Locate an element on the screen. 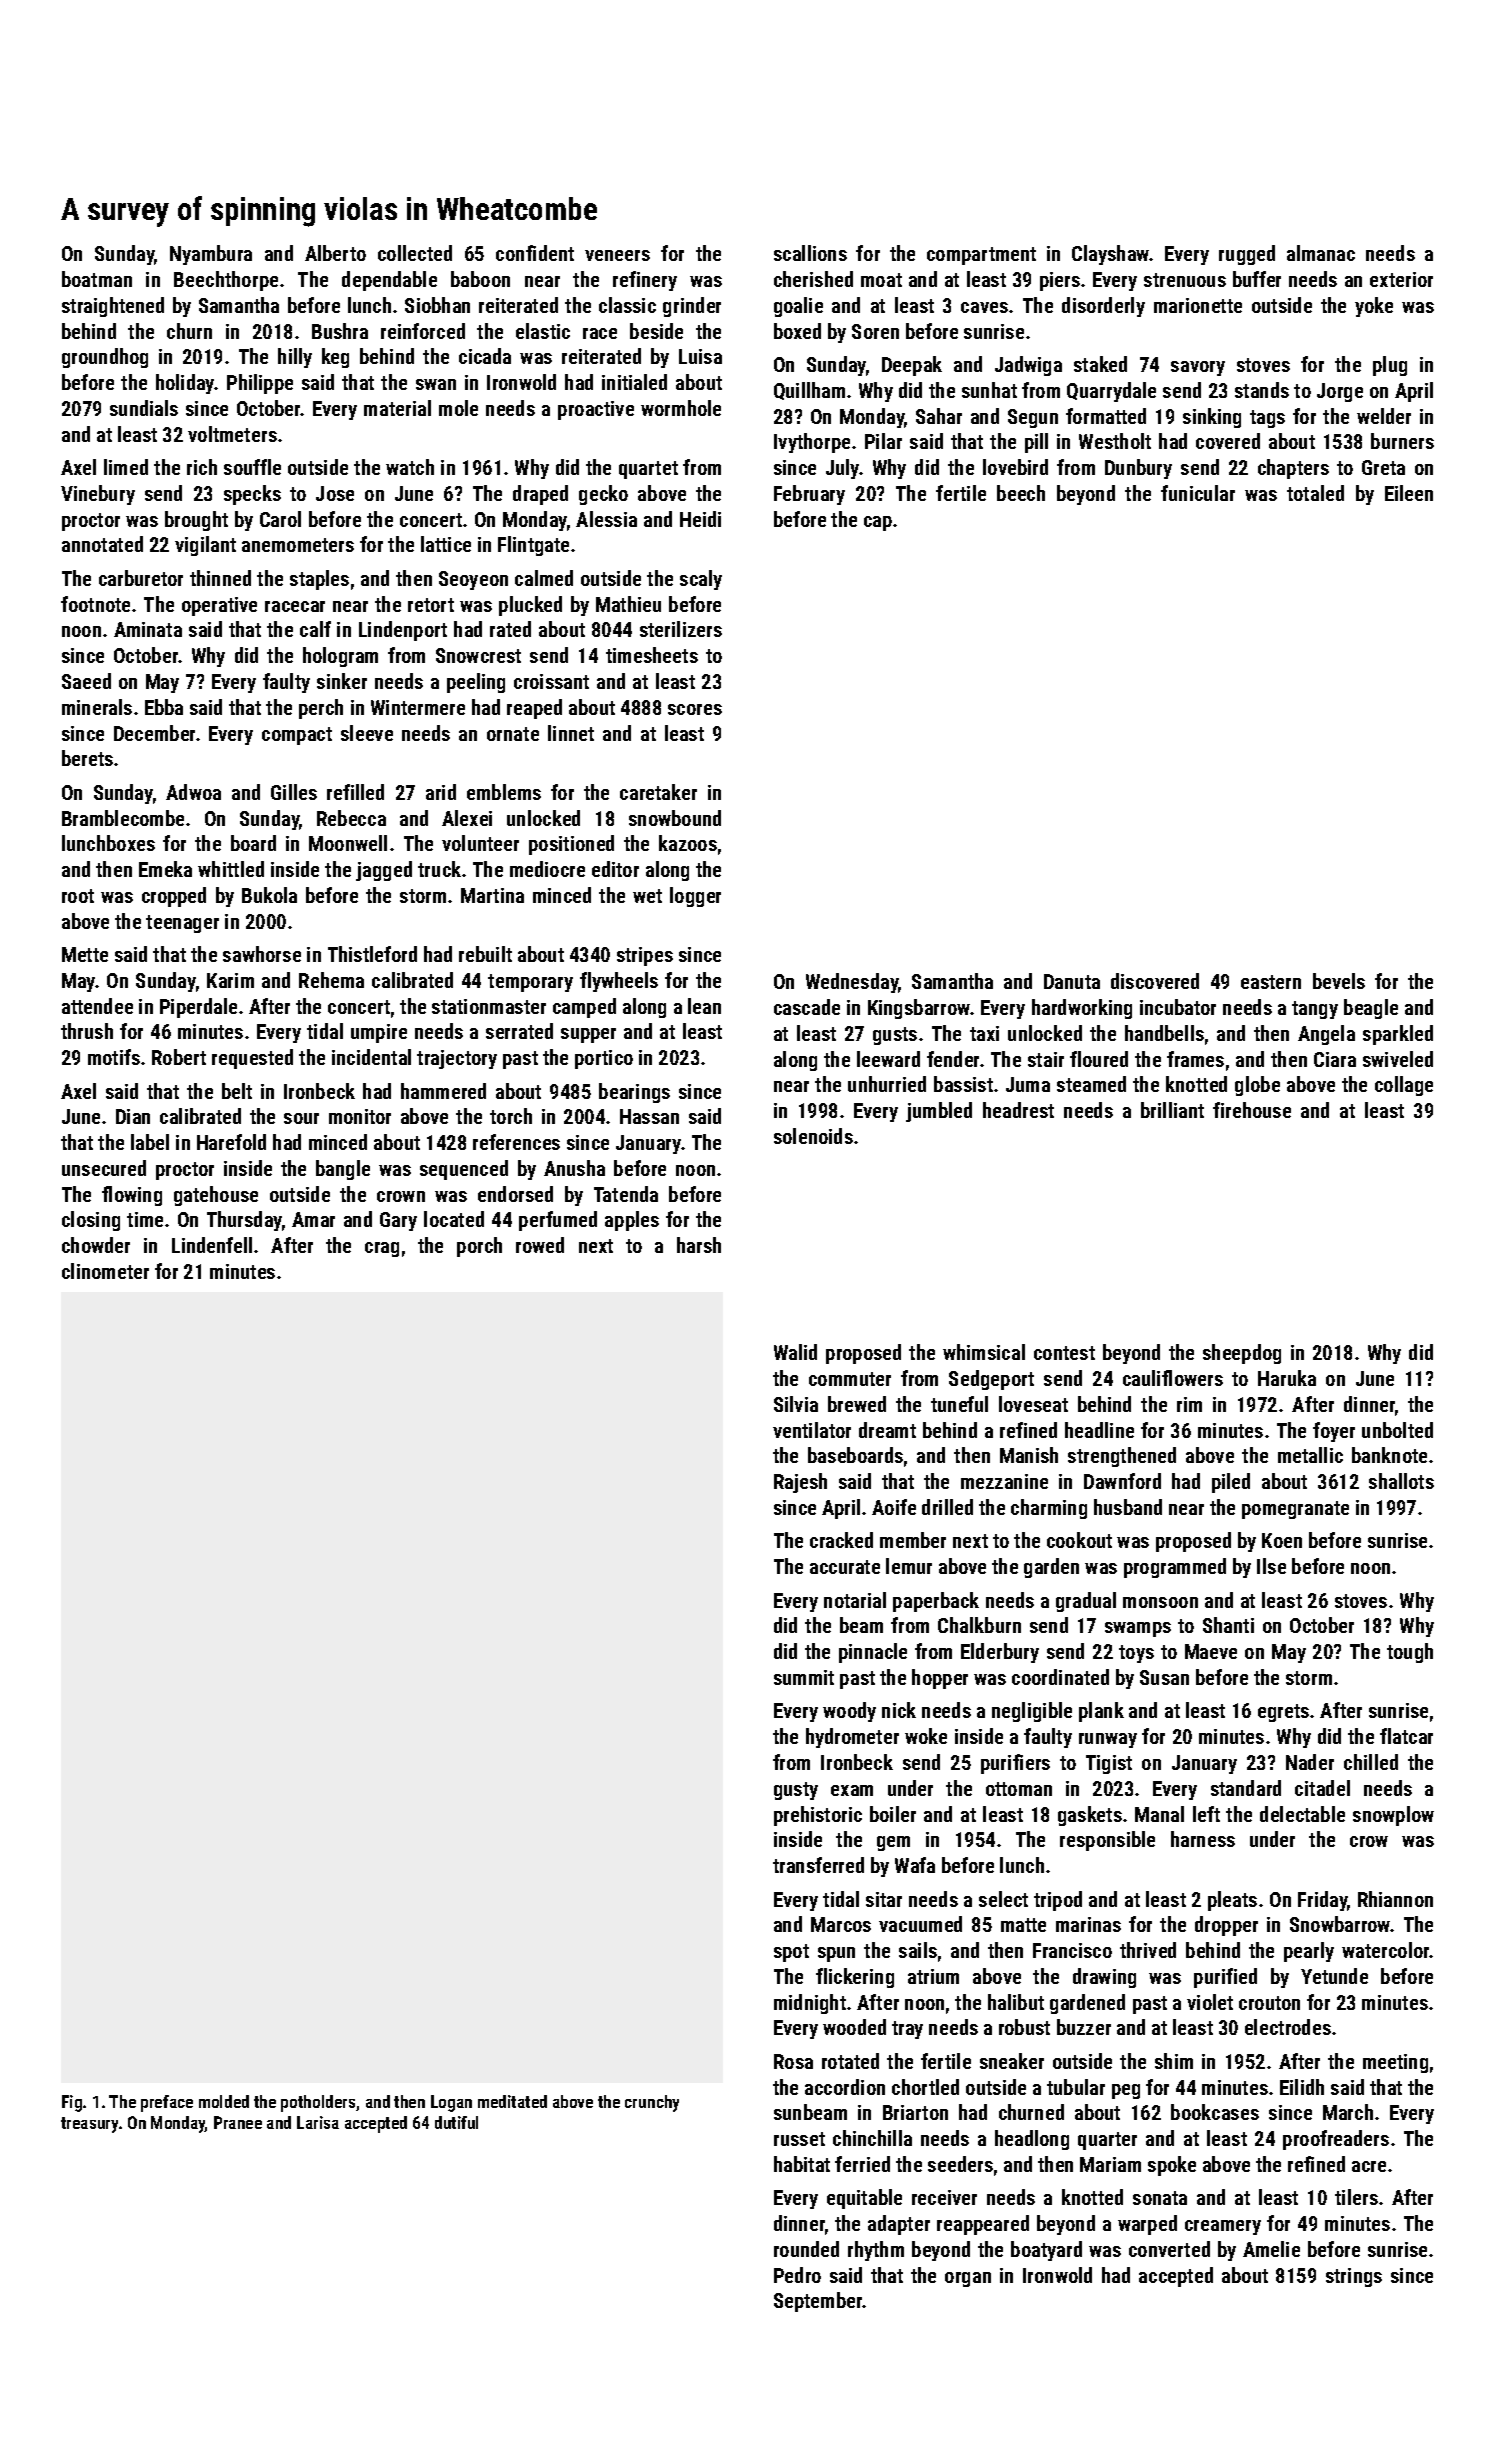 The height and width of the screenshot is (2464, 1496). seeders is located at coordinates (960, 2164).
